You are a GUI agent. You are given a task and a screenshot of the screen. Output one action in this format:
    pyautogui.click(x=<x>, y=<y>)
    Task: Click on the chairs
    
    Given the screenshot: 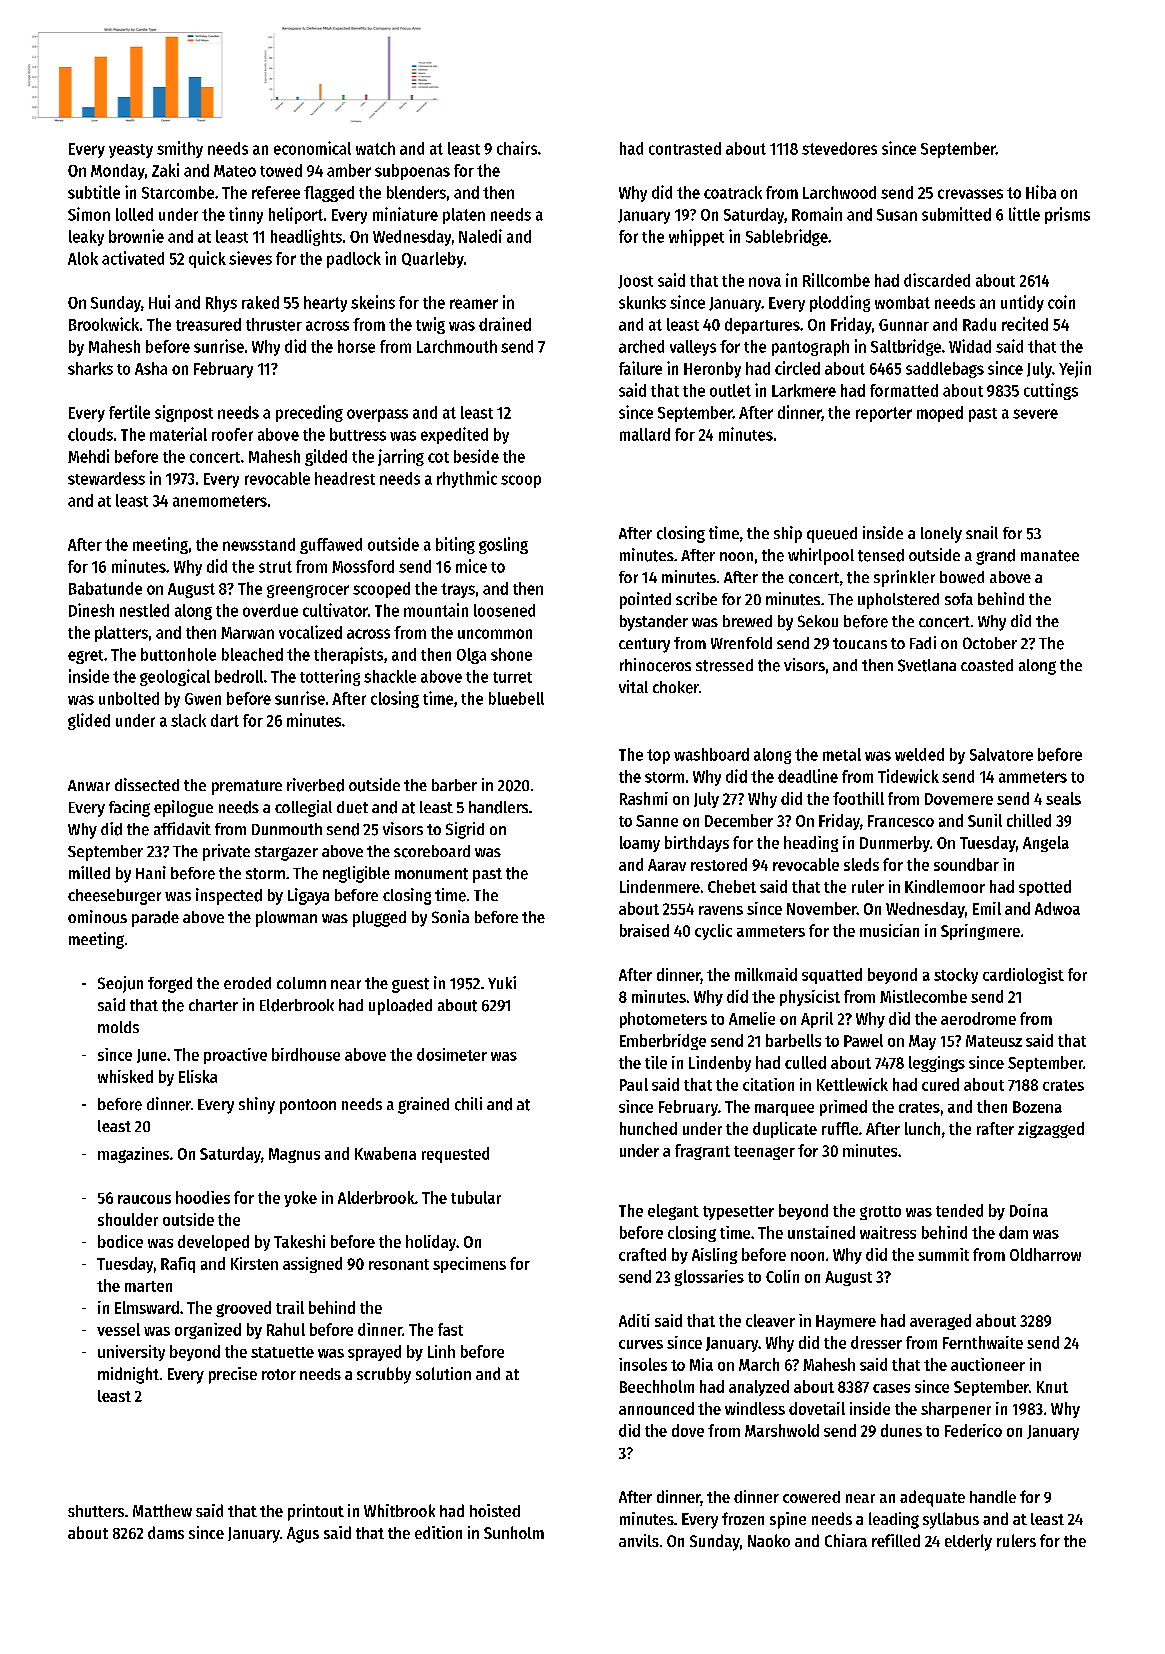 What is the action you would take?
    pyautogui.click(x=517, y=148)
